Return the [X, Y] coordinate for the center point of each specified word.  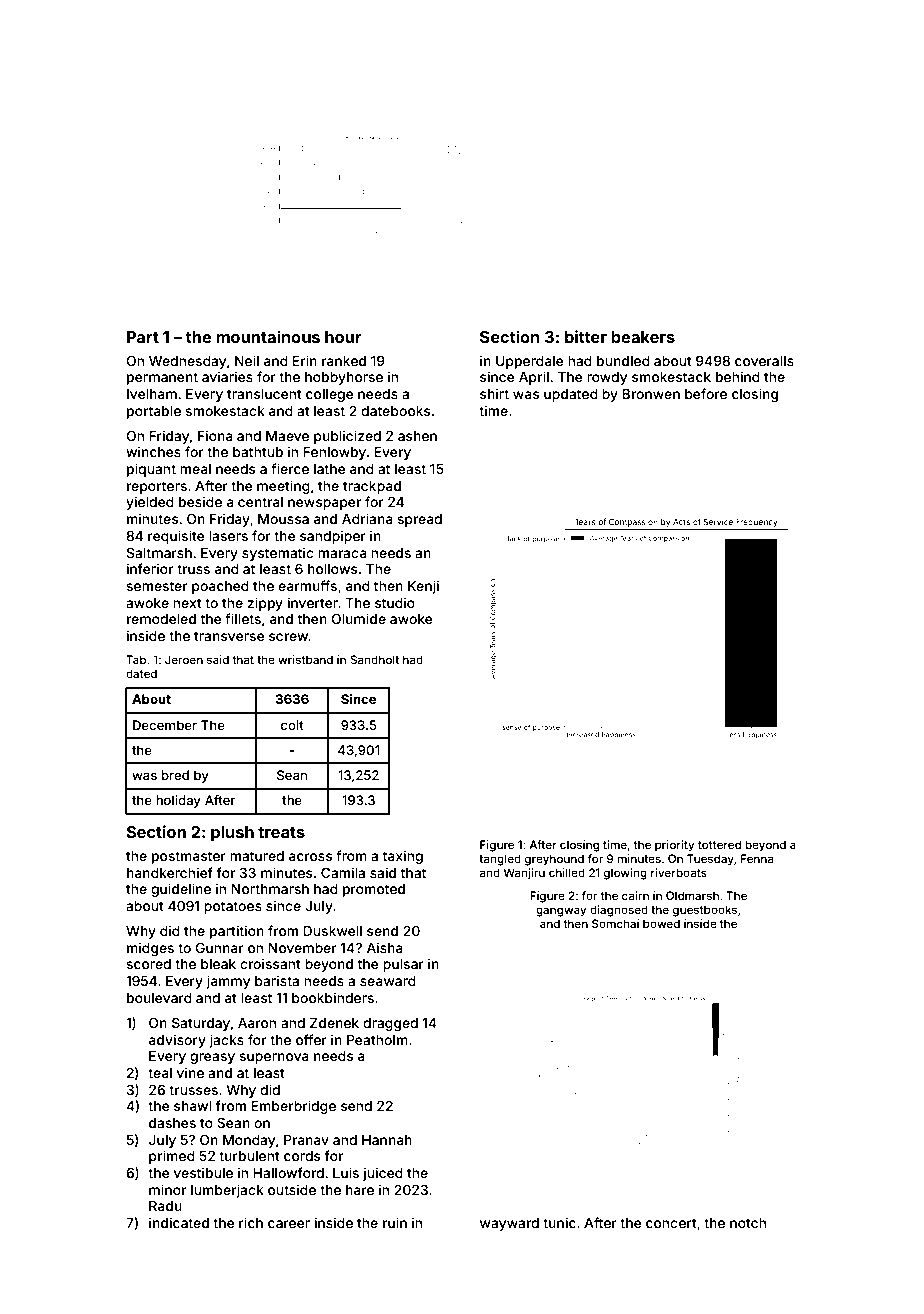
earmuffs [307, 585]
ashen [417, 436]
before [706, 393]
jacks [226, 1041]
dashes [172, 1123]
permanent [162, 378]
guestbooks [705, 911]
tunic [559, 1222]
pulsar [403, 965]
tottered [719, 844]
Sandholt [374, 659]
